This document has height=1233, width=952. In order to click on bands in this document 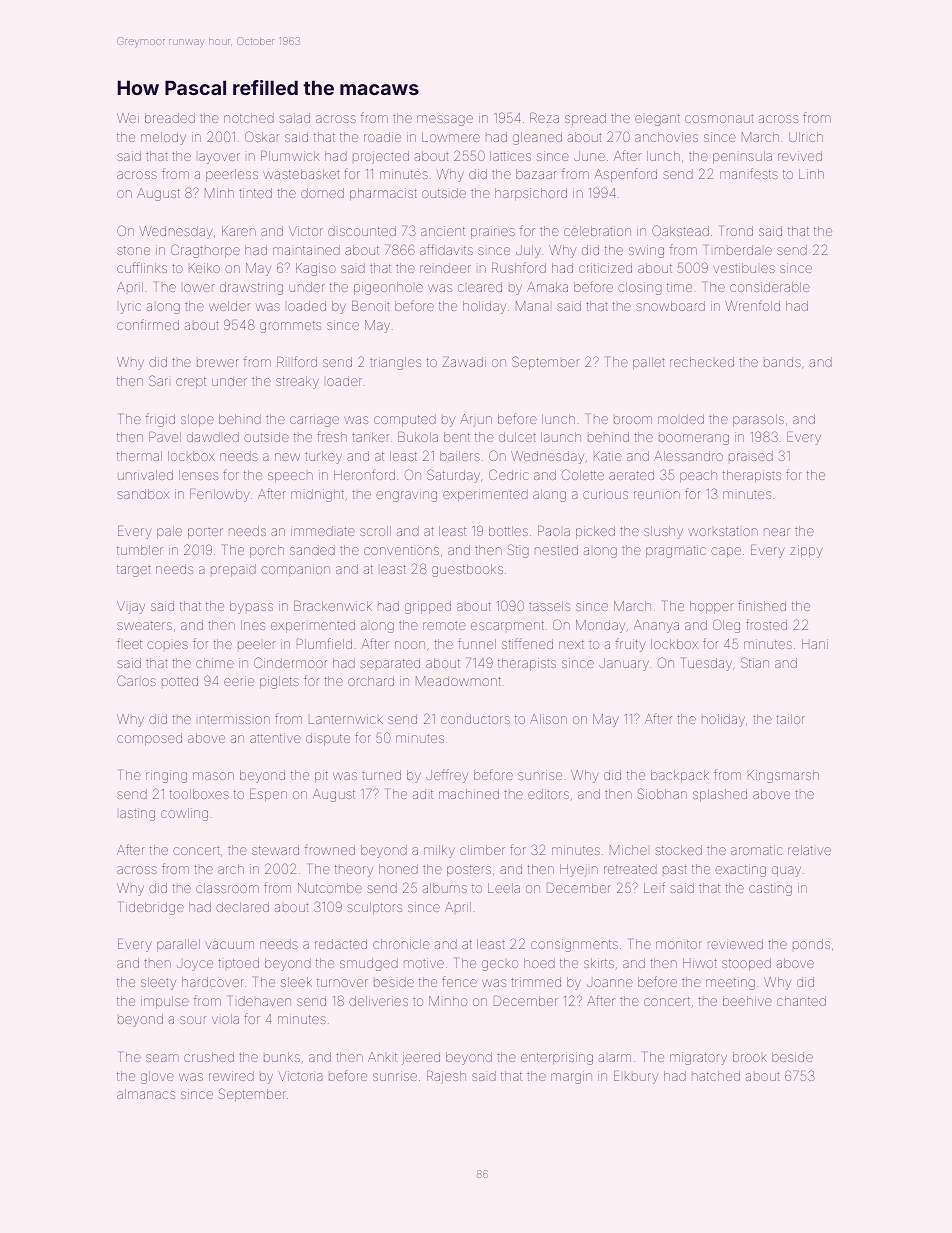, I will do `click(782, 362)`.
